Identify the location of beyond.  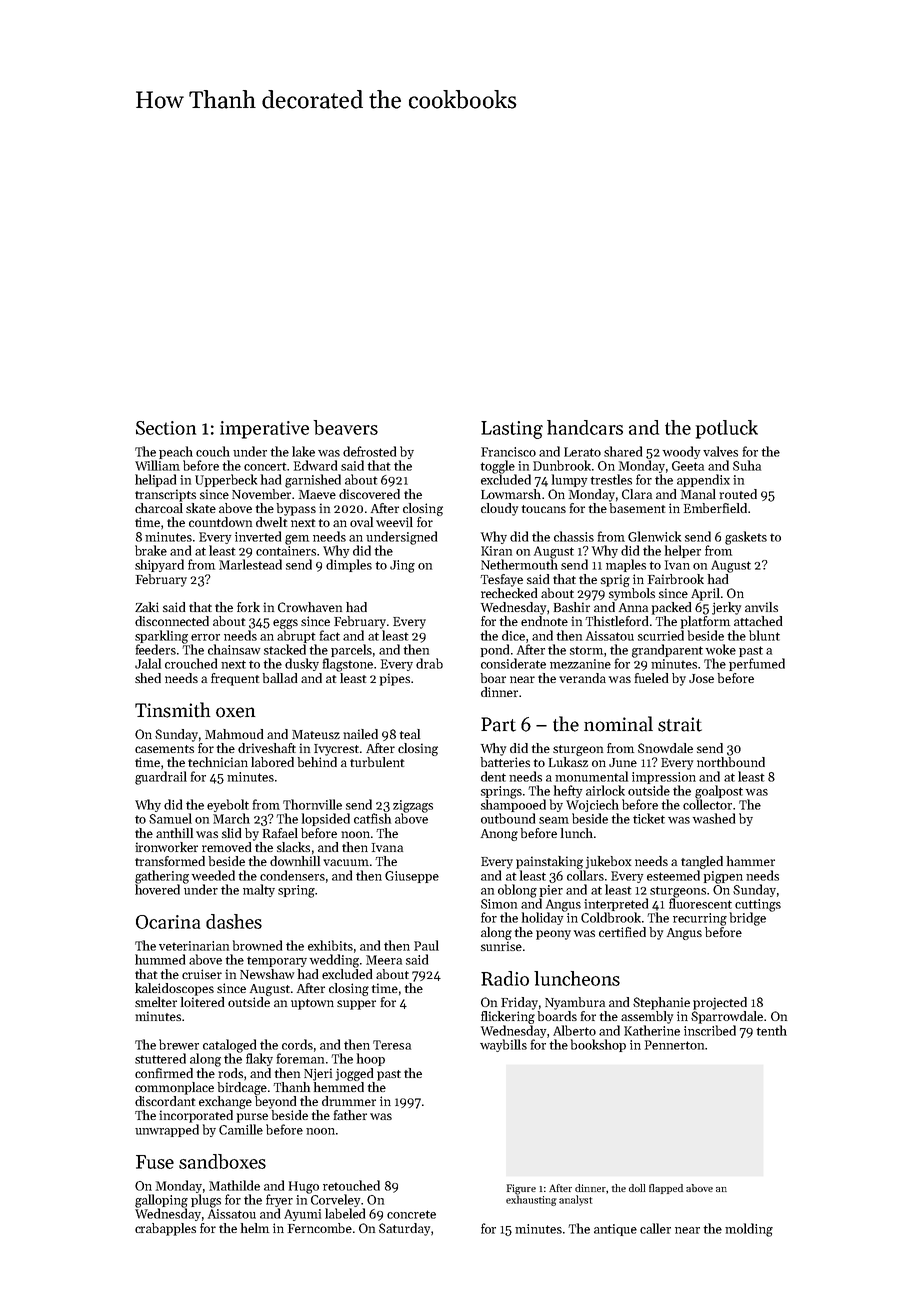
(275, 1102).
